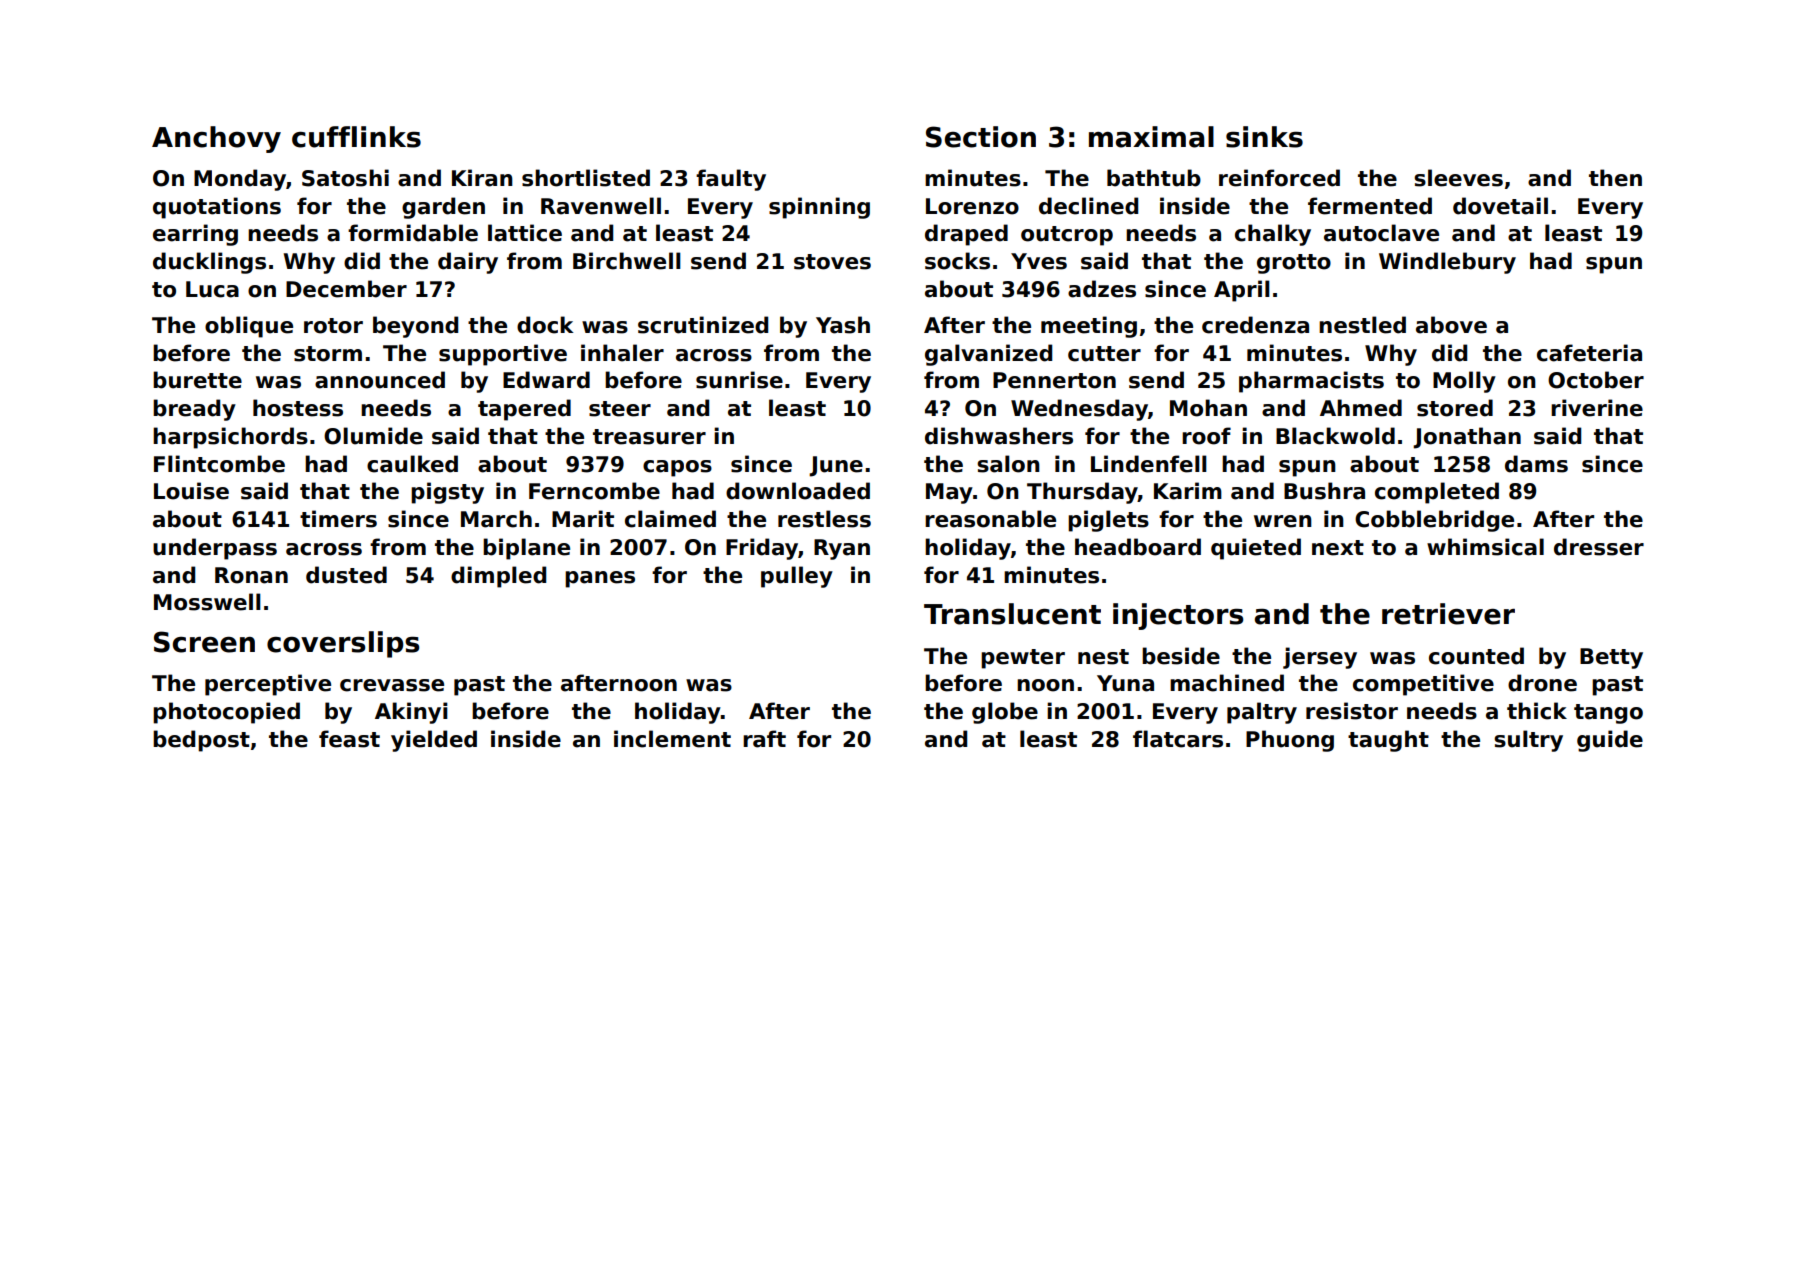 The width and height of the page is (1796, 1270). I want to click on Anchovy, so click(216, 139).
